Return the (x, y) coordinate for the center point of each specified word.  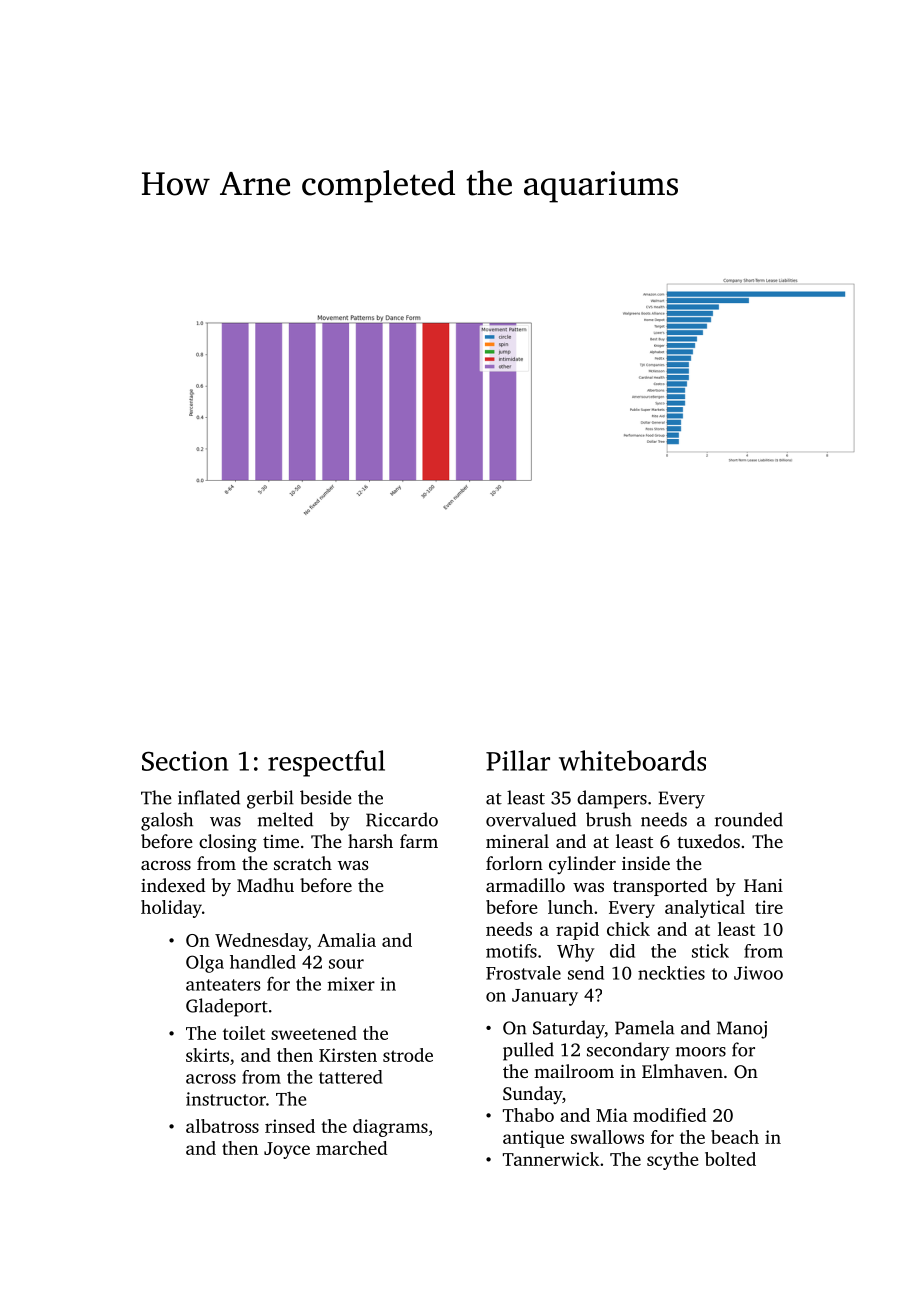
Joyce (287, 1150)
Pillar (518, 760)
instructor (226, 1099)
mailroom (574, 1071)
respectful (326, 763)
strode (408, 1055)
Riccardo (402, 819)
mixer (351, 984)
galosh (167, 821)
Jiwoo (758, 973)
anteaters (223, 985)
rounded (749, 819)
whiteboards (632, 760)
